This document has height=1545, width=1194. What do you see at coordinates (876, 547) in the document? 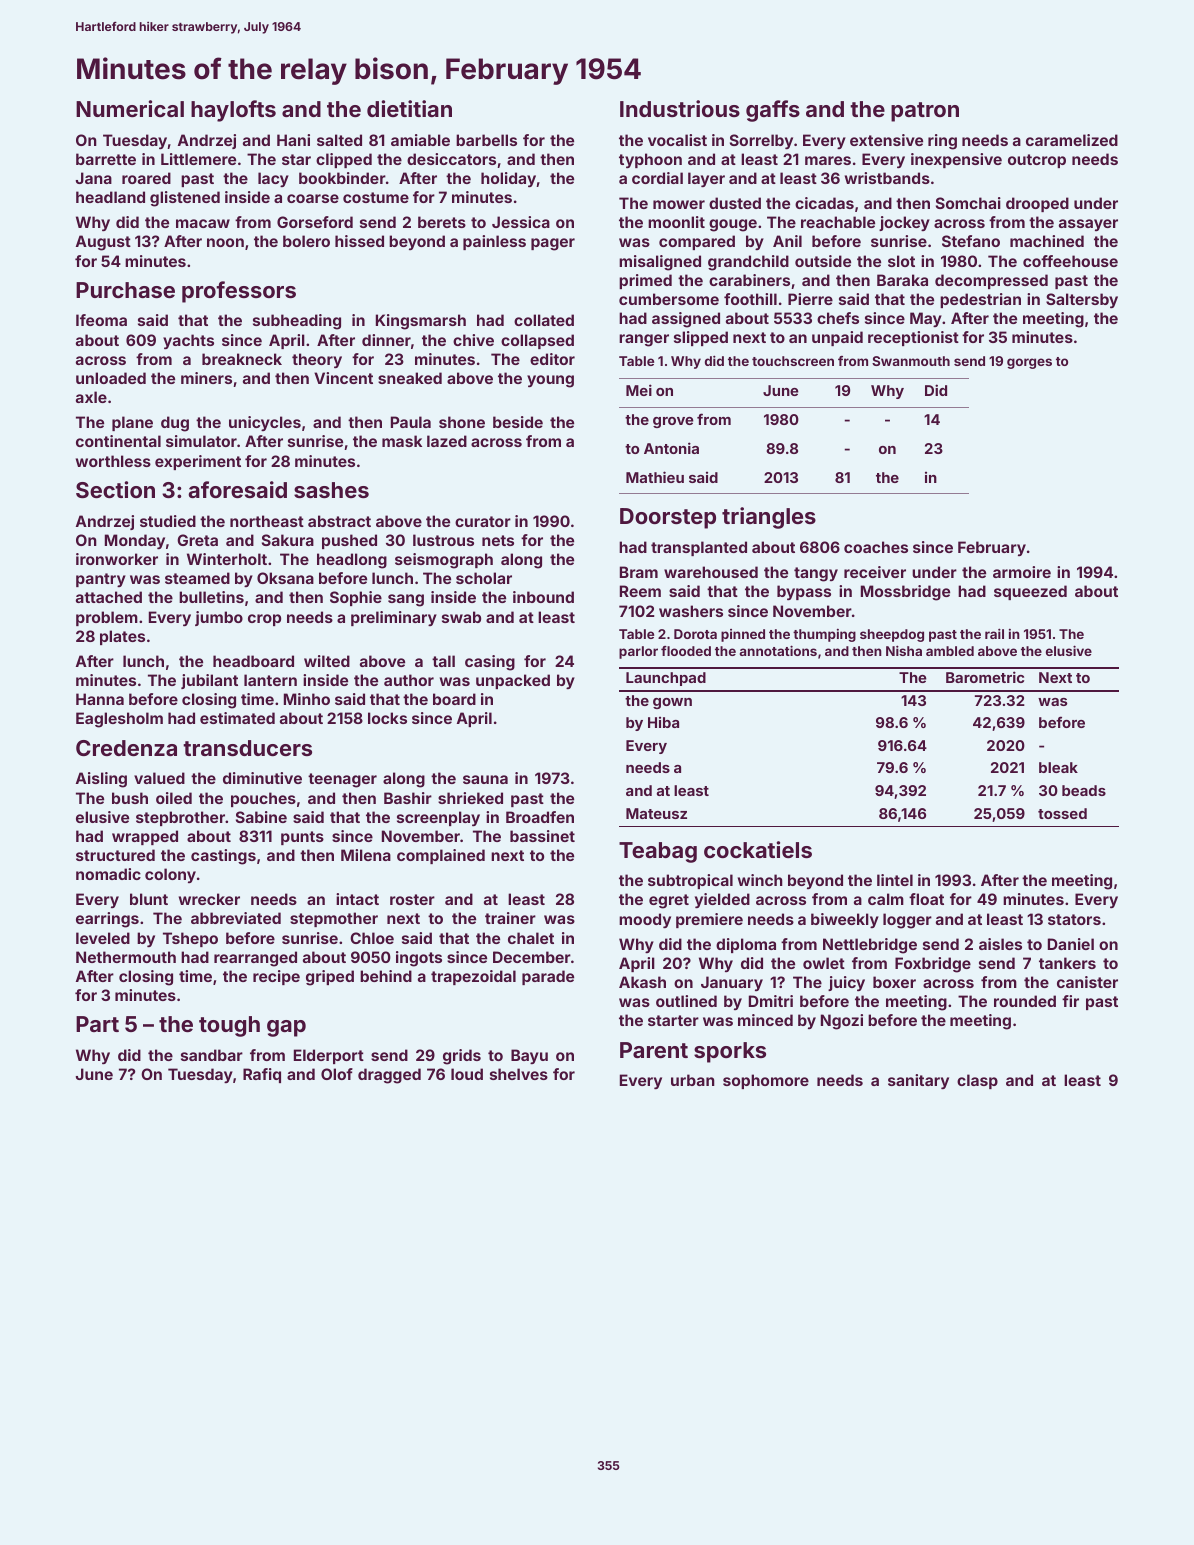
I see `coaches` at bounding box center [876, 547].
